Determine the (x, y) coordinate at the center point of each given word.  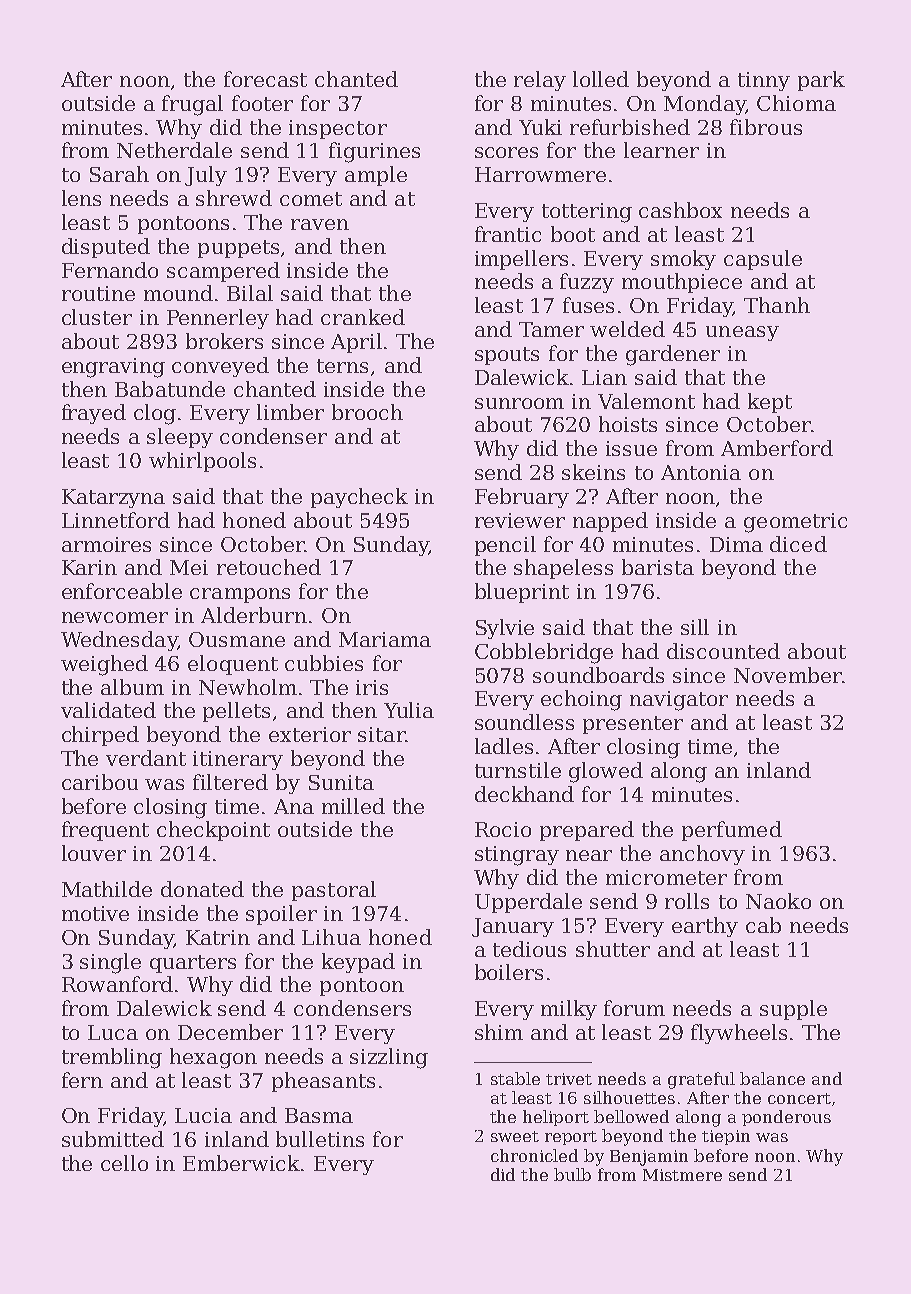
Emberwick (241, 1163)
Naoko (778, 901)
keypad (358, 963)
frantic (508, 234)
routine (98, 293)
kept (770, 403)
